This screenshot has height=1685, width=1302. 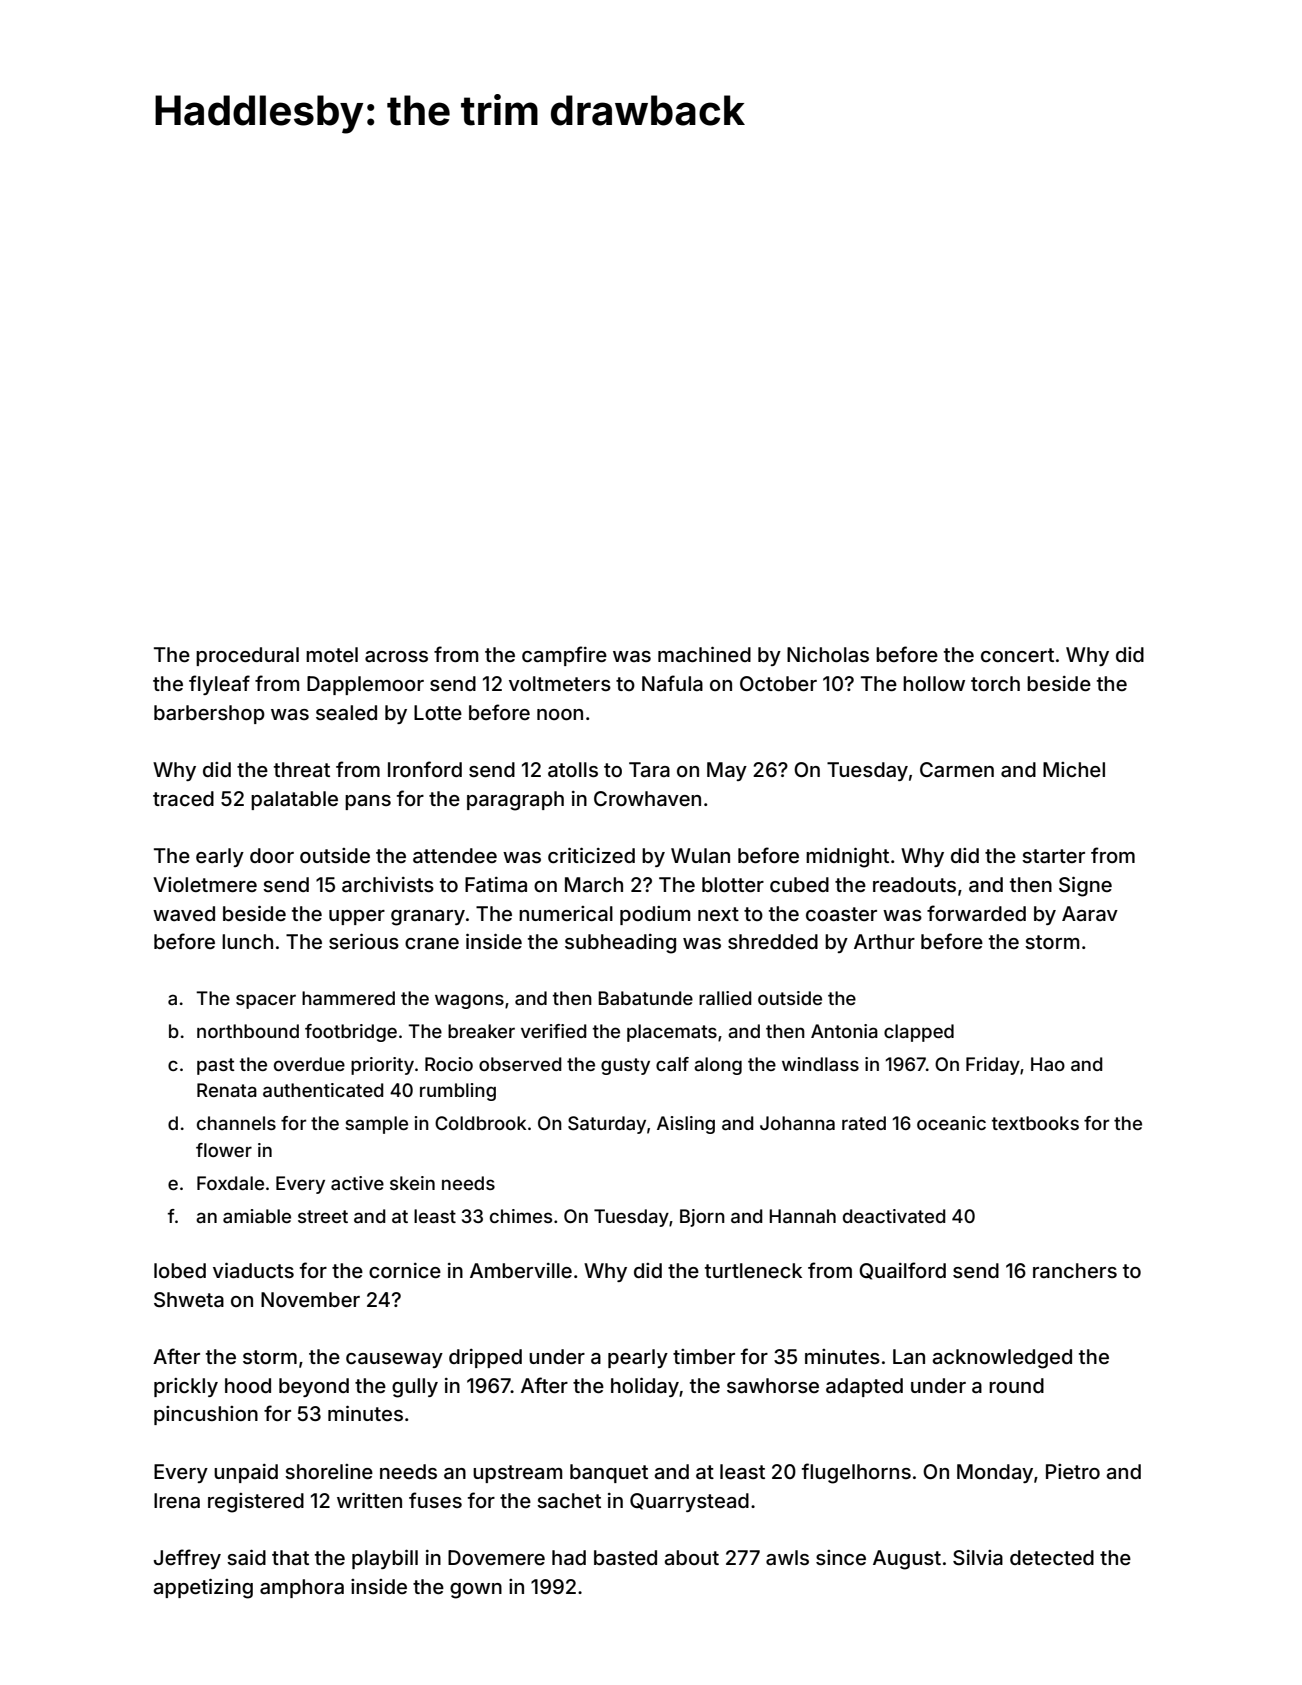 I want to click on barbershop, so click(x=209, y=714).
